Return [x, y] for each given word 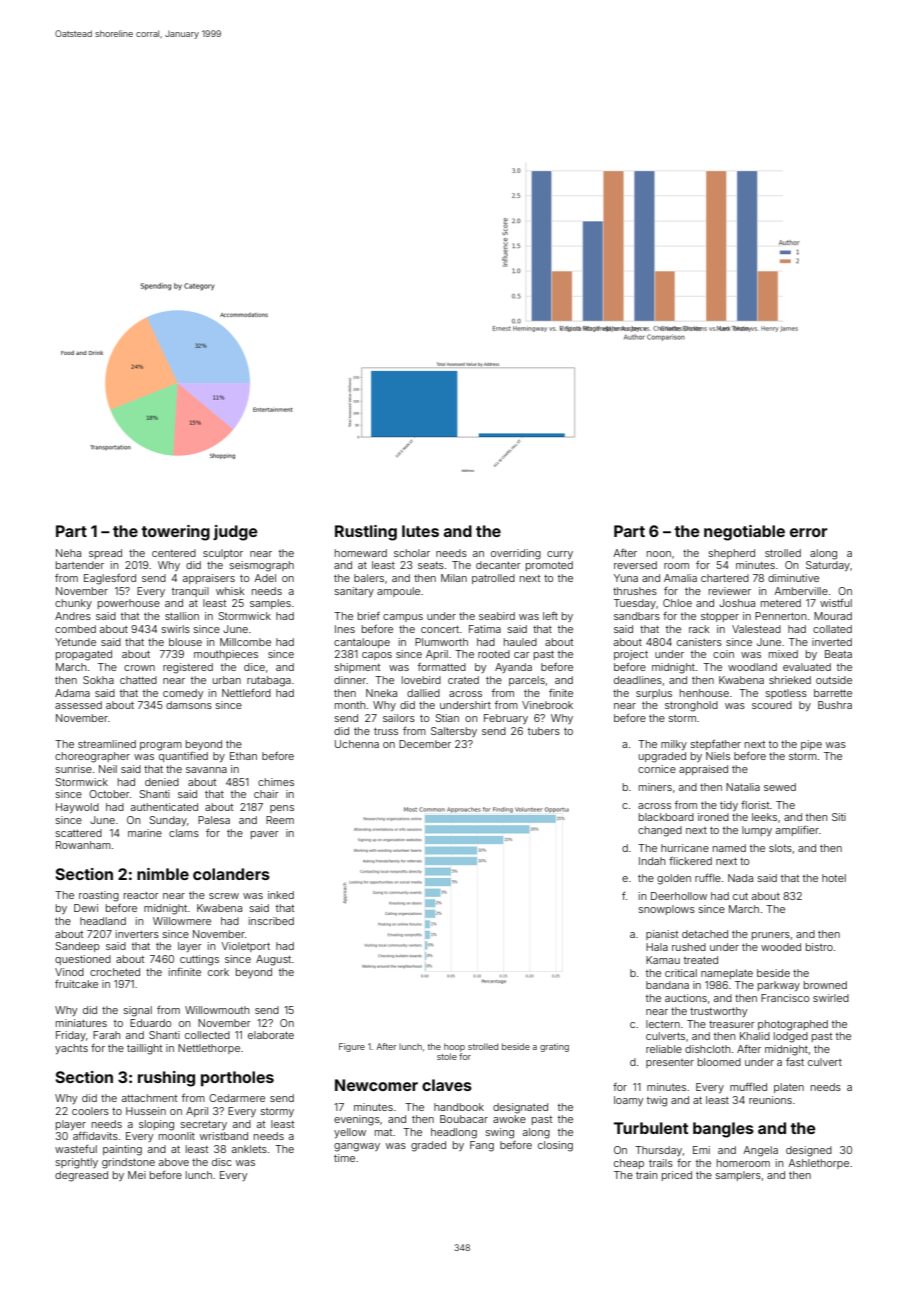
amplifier [797, 831]
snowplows [667, 910]
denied [162, 782]
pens [282, 809]
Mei [137, 1175]
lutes [420, 531]
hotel [834, 878]
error [809, 532]
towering [175, 533]
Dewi [86, 908]
